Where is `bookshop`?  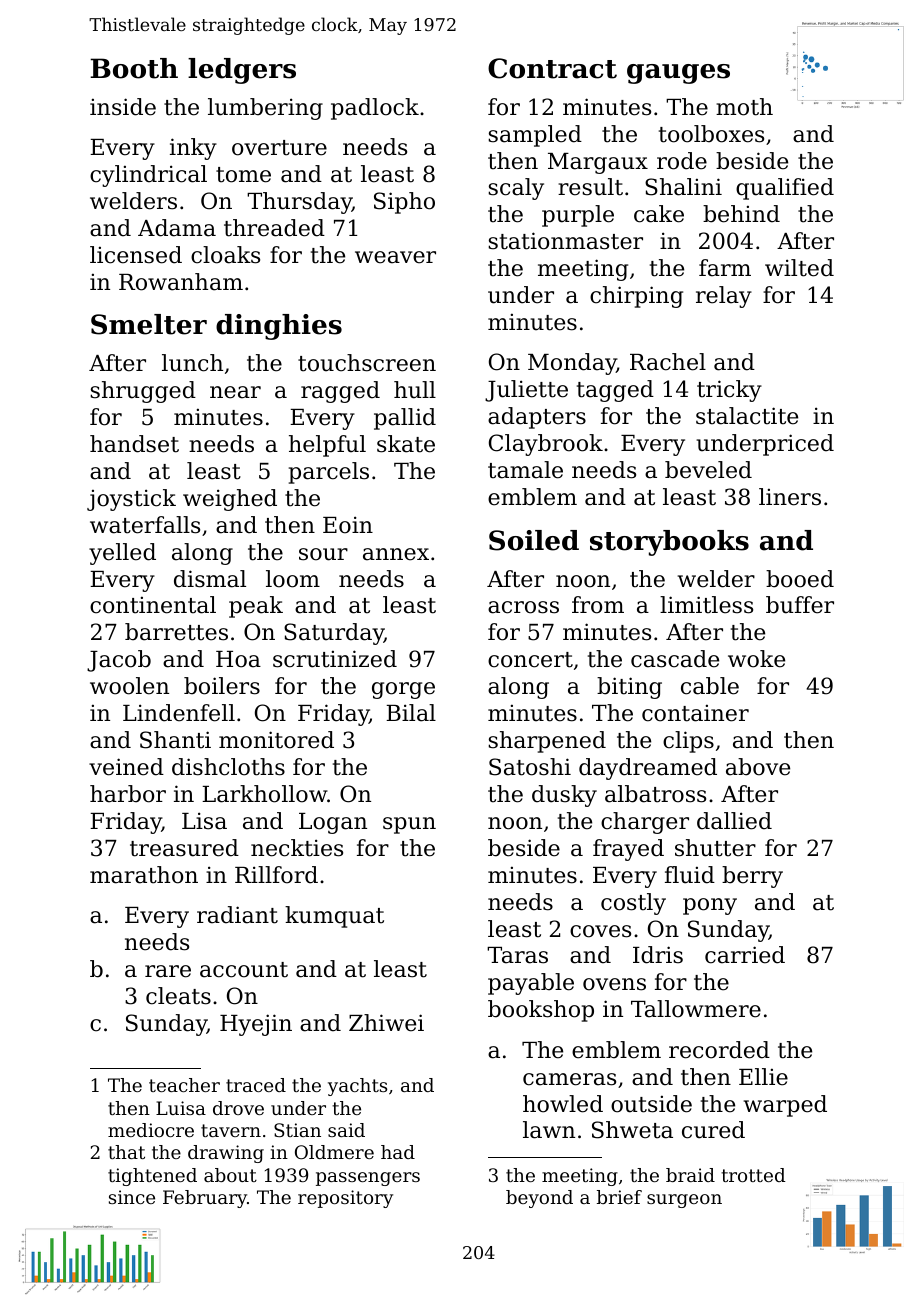 bookshop is located at coordinates (541, 1011).
